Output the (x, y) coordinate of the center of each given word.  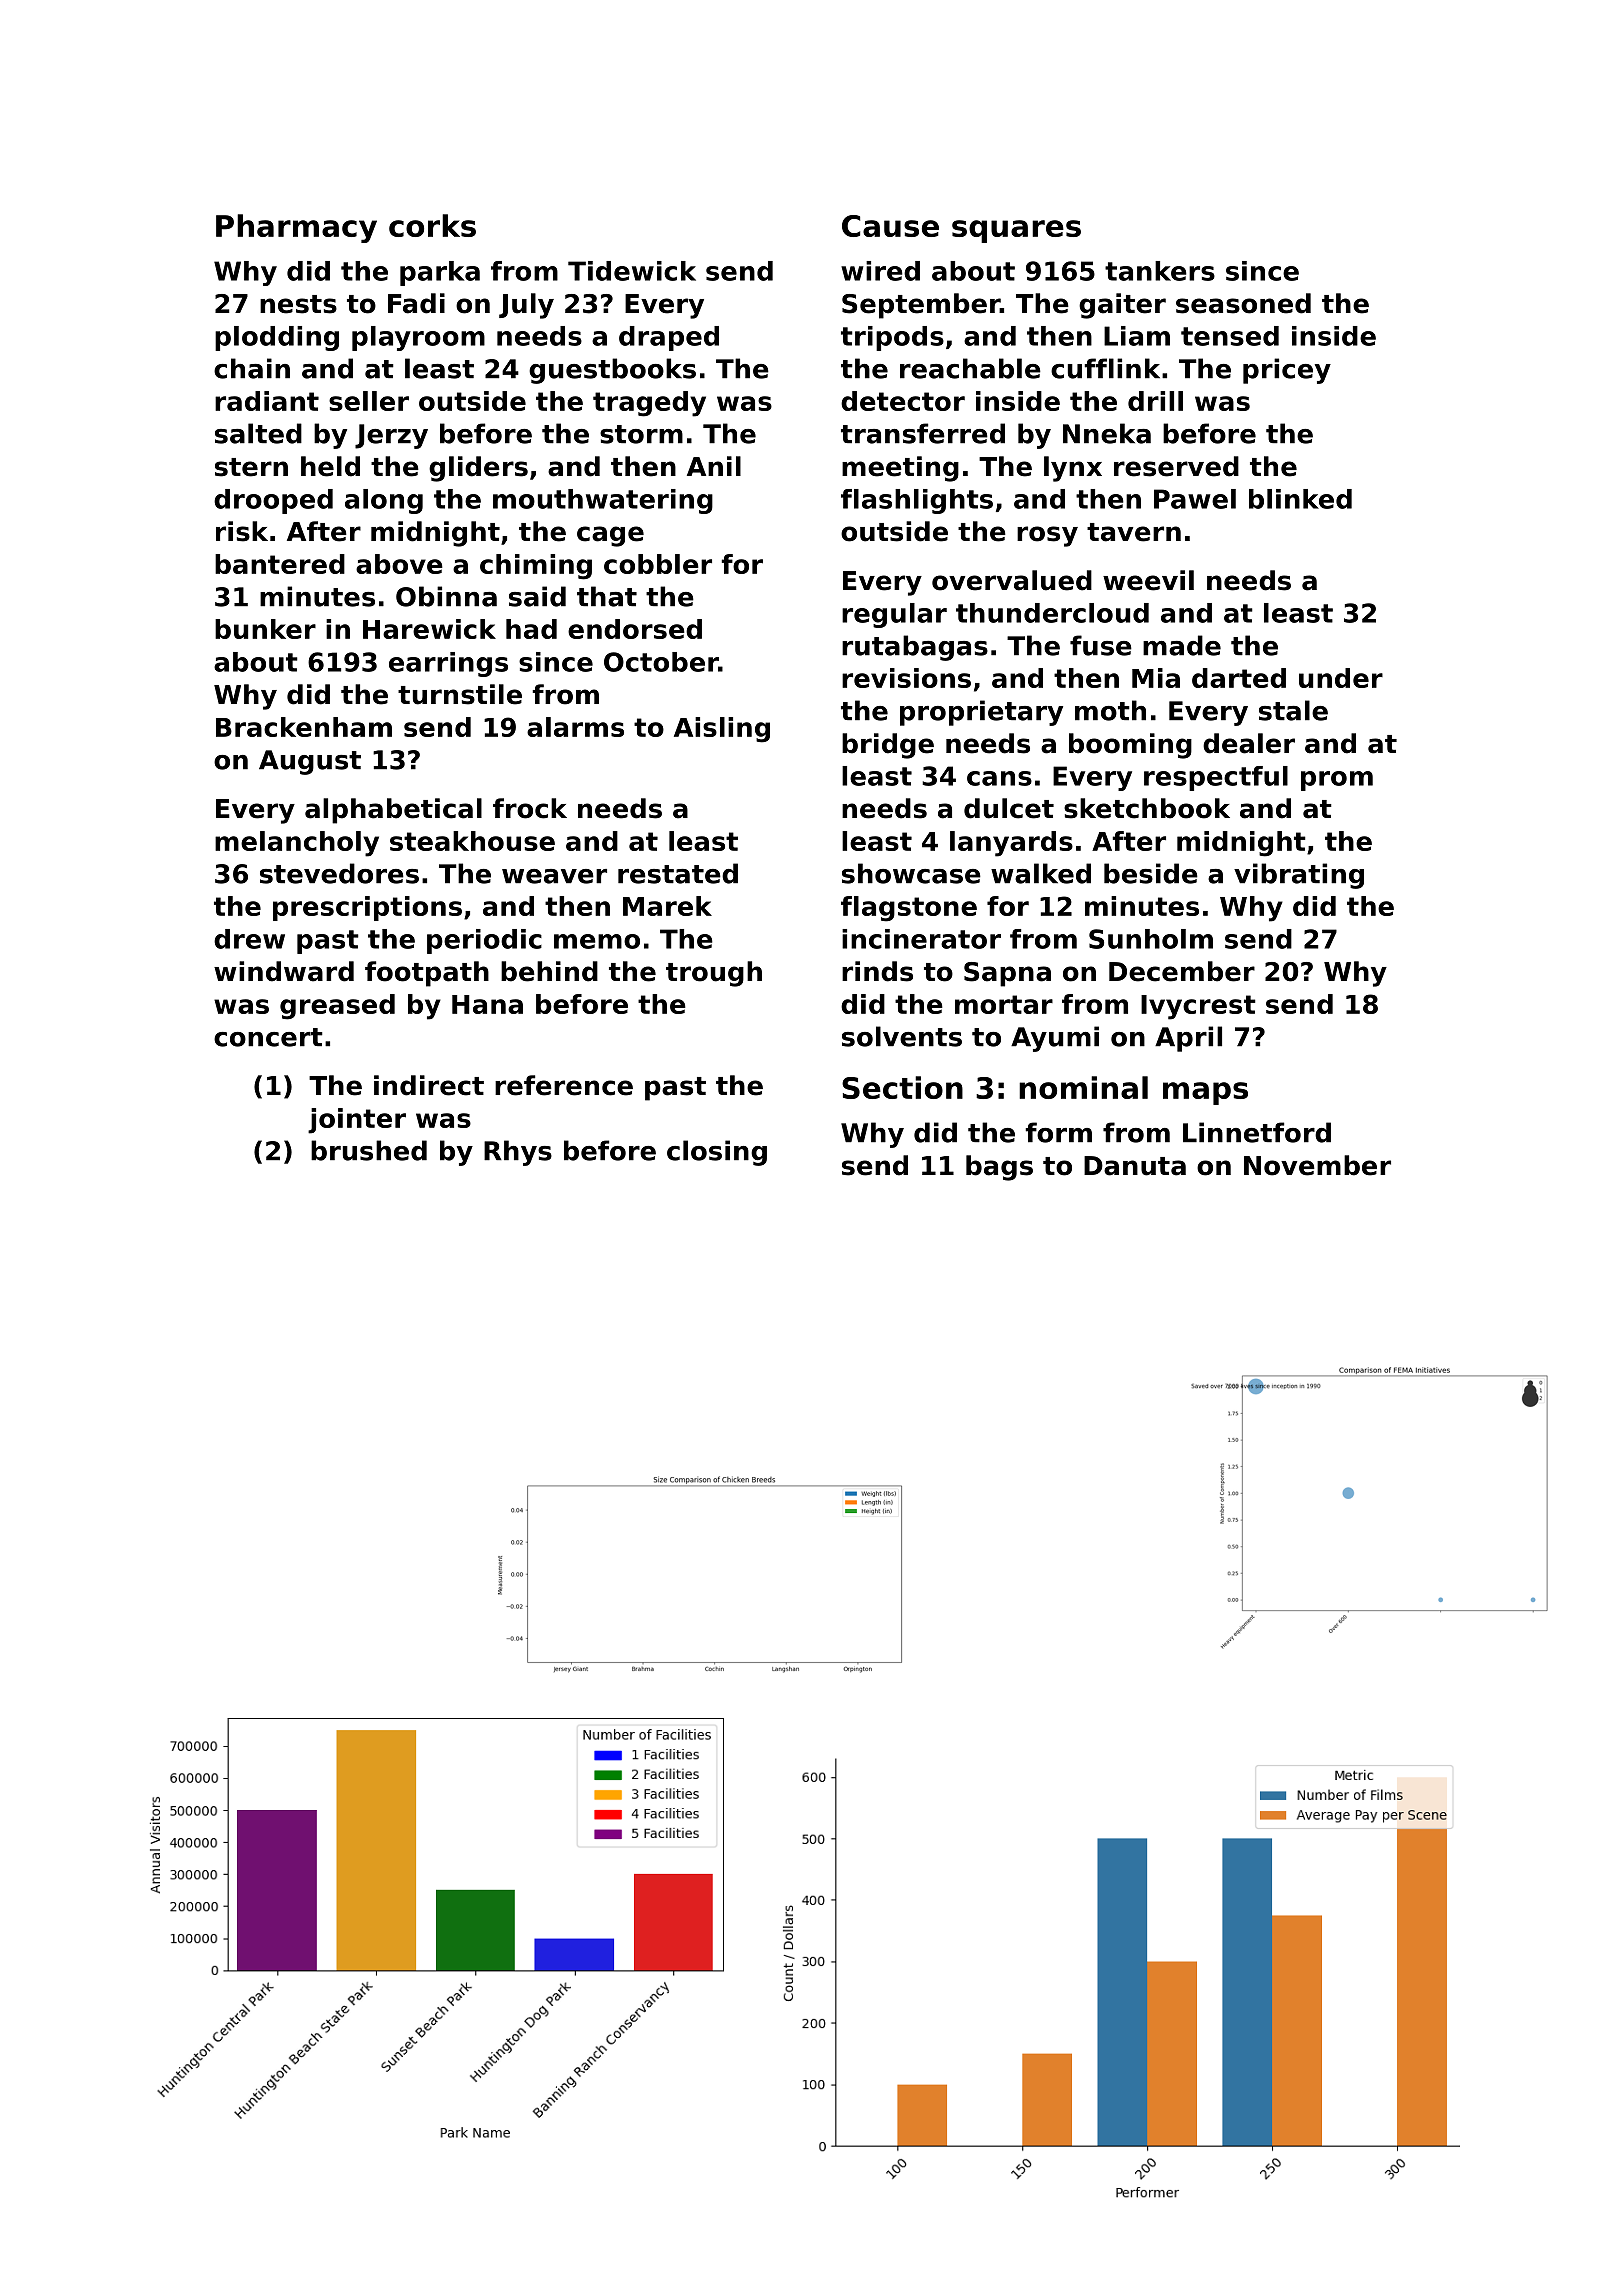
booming (1130, 746)
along (384, 501)
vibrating (1299, 876)
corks (432, 225)
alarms (575, 727)
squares (1016, 231)
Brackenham (304, 727)
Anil (714, 466)
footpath (427, 974)
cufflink (1105, 368)
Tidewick (632, 271)
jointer (357, 1121)
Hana (487, 1004)
